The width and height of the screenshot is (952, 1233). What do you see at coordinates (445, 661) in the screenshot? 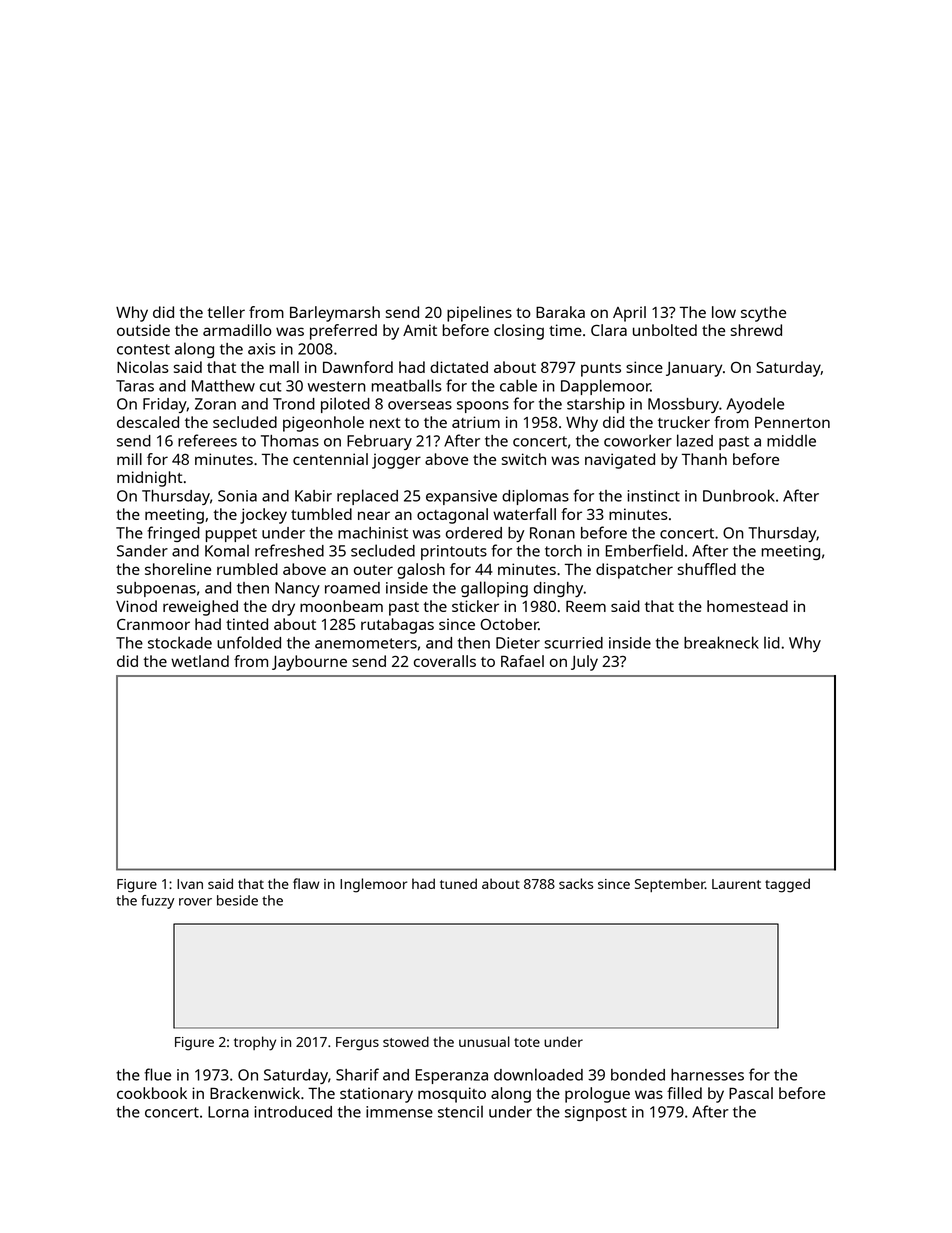
I see `coveralls` at bounding box center [445, 661].
